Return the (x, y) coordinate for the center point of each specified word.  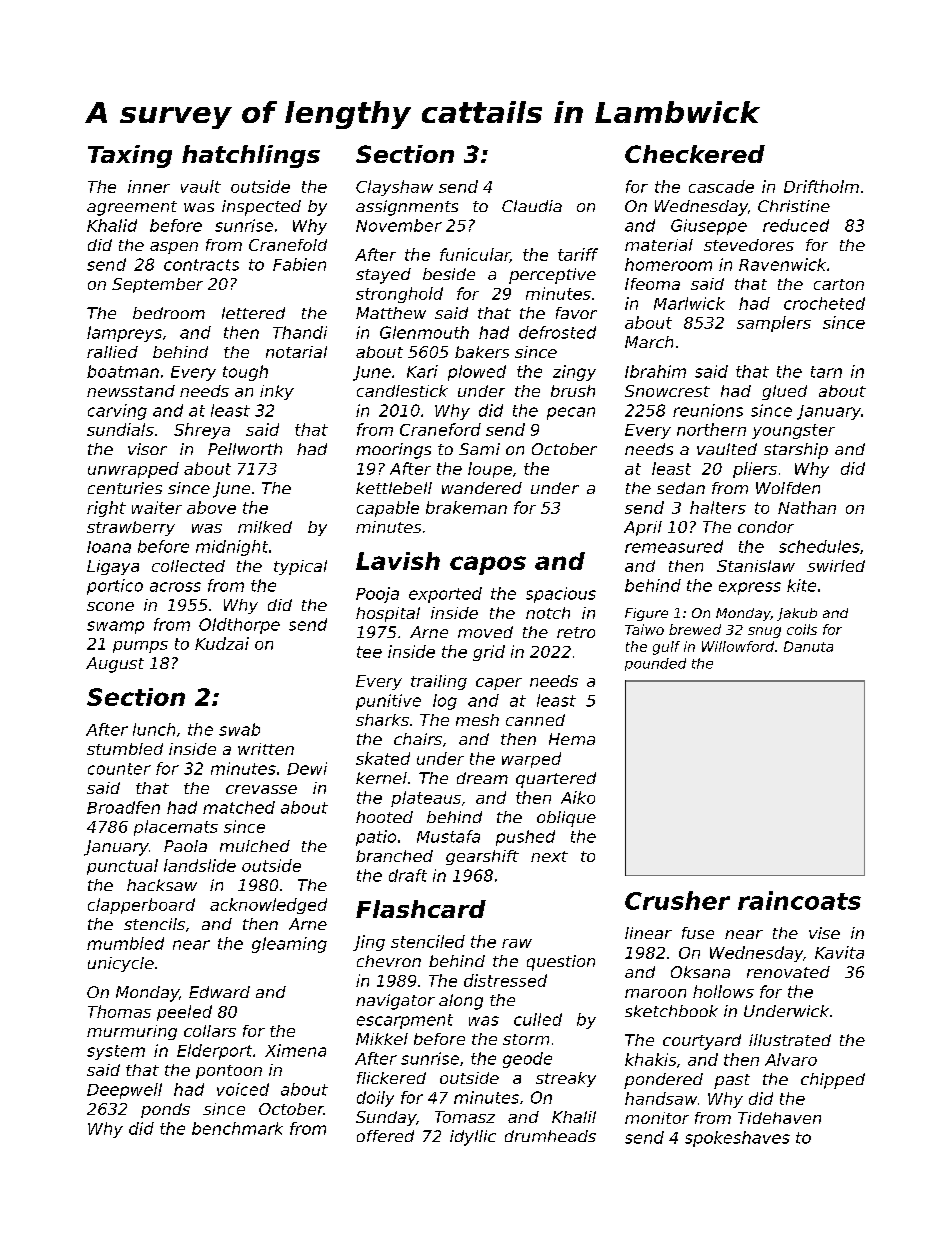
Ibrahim (655, 371)
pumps (140, 647)
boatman (123, 371)
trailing (439, 682)
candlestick (402, 391)
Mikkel (382, 1039)
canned (535, 720)
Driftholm (821, 186)
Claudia (532, 206)
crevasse (261, 789)
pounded (655, 664)
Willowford (738, 646)
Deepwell (124, 1091)
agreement (132, 208)
